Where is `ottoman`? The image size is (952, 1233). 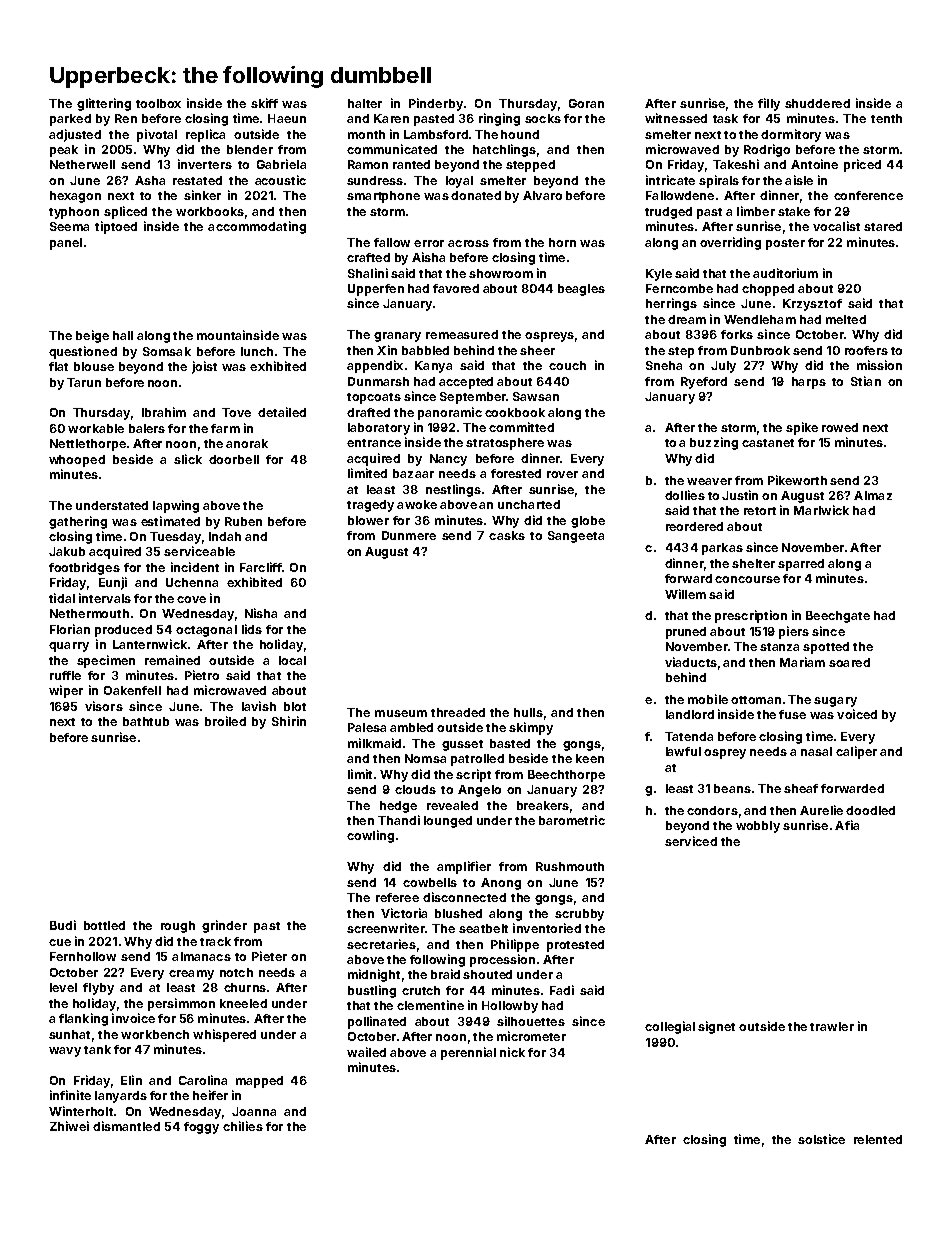 ottoman is located at coordinates (756, 700).
